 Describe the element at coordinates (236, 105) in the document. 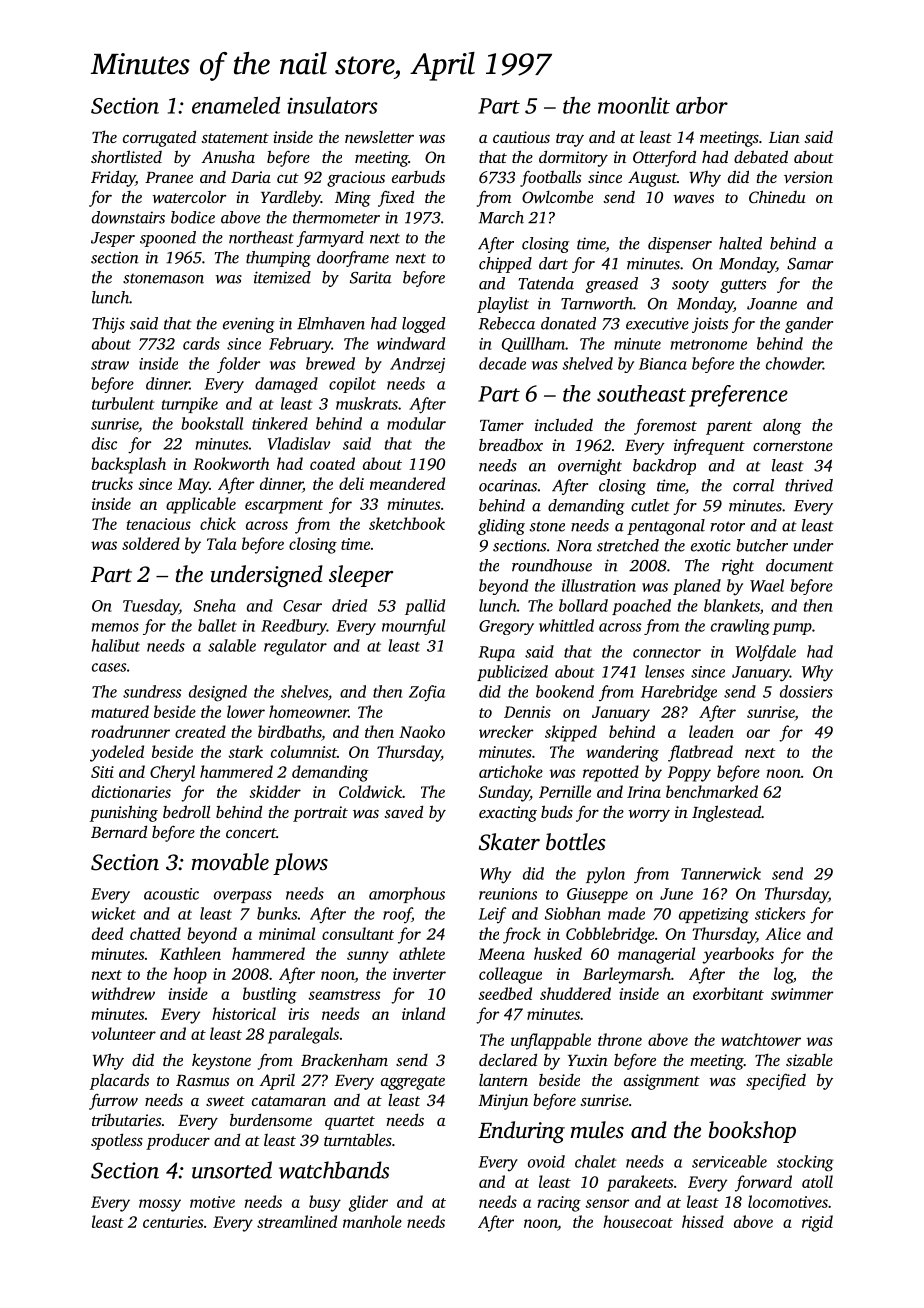

I see `enameled` at that location.
